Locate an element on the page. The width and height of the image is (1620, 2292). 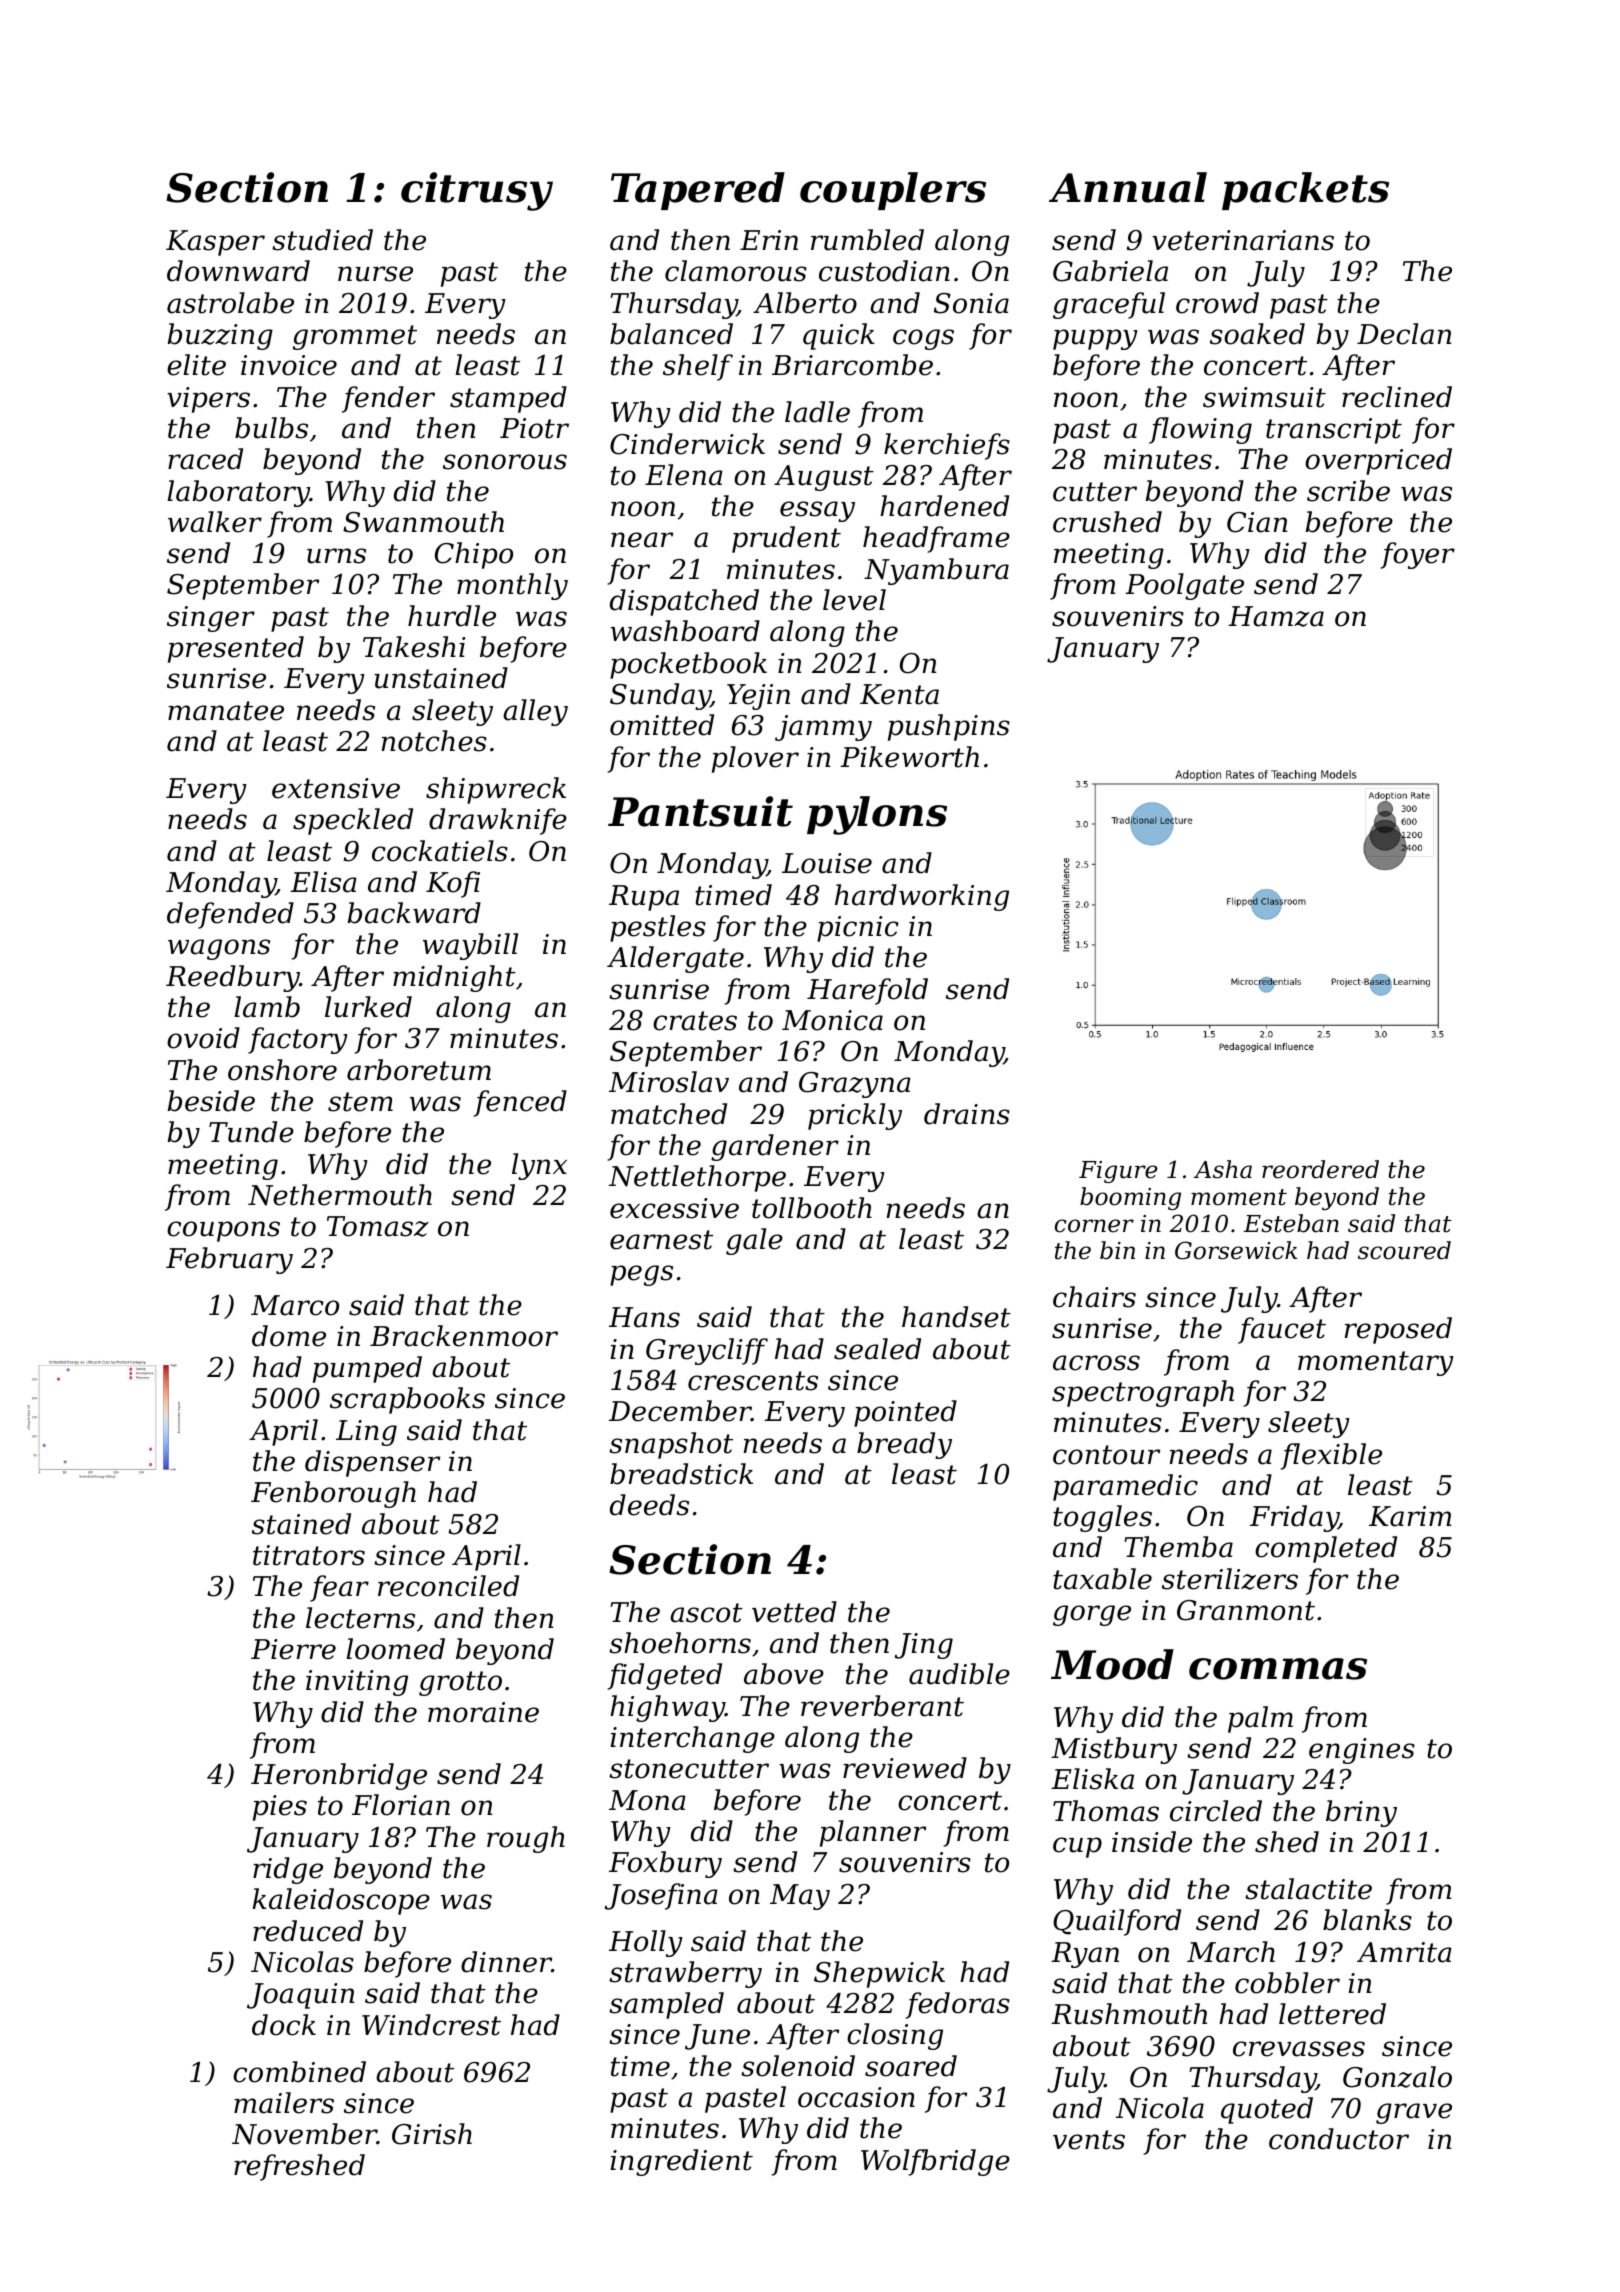
Tomasz is located at coordinates (378, 1226).
